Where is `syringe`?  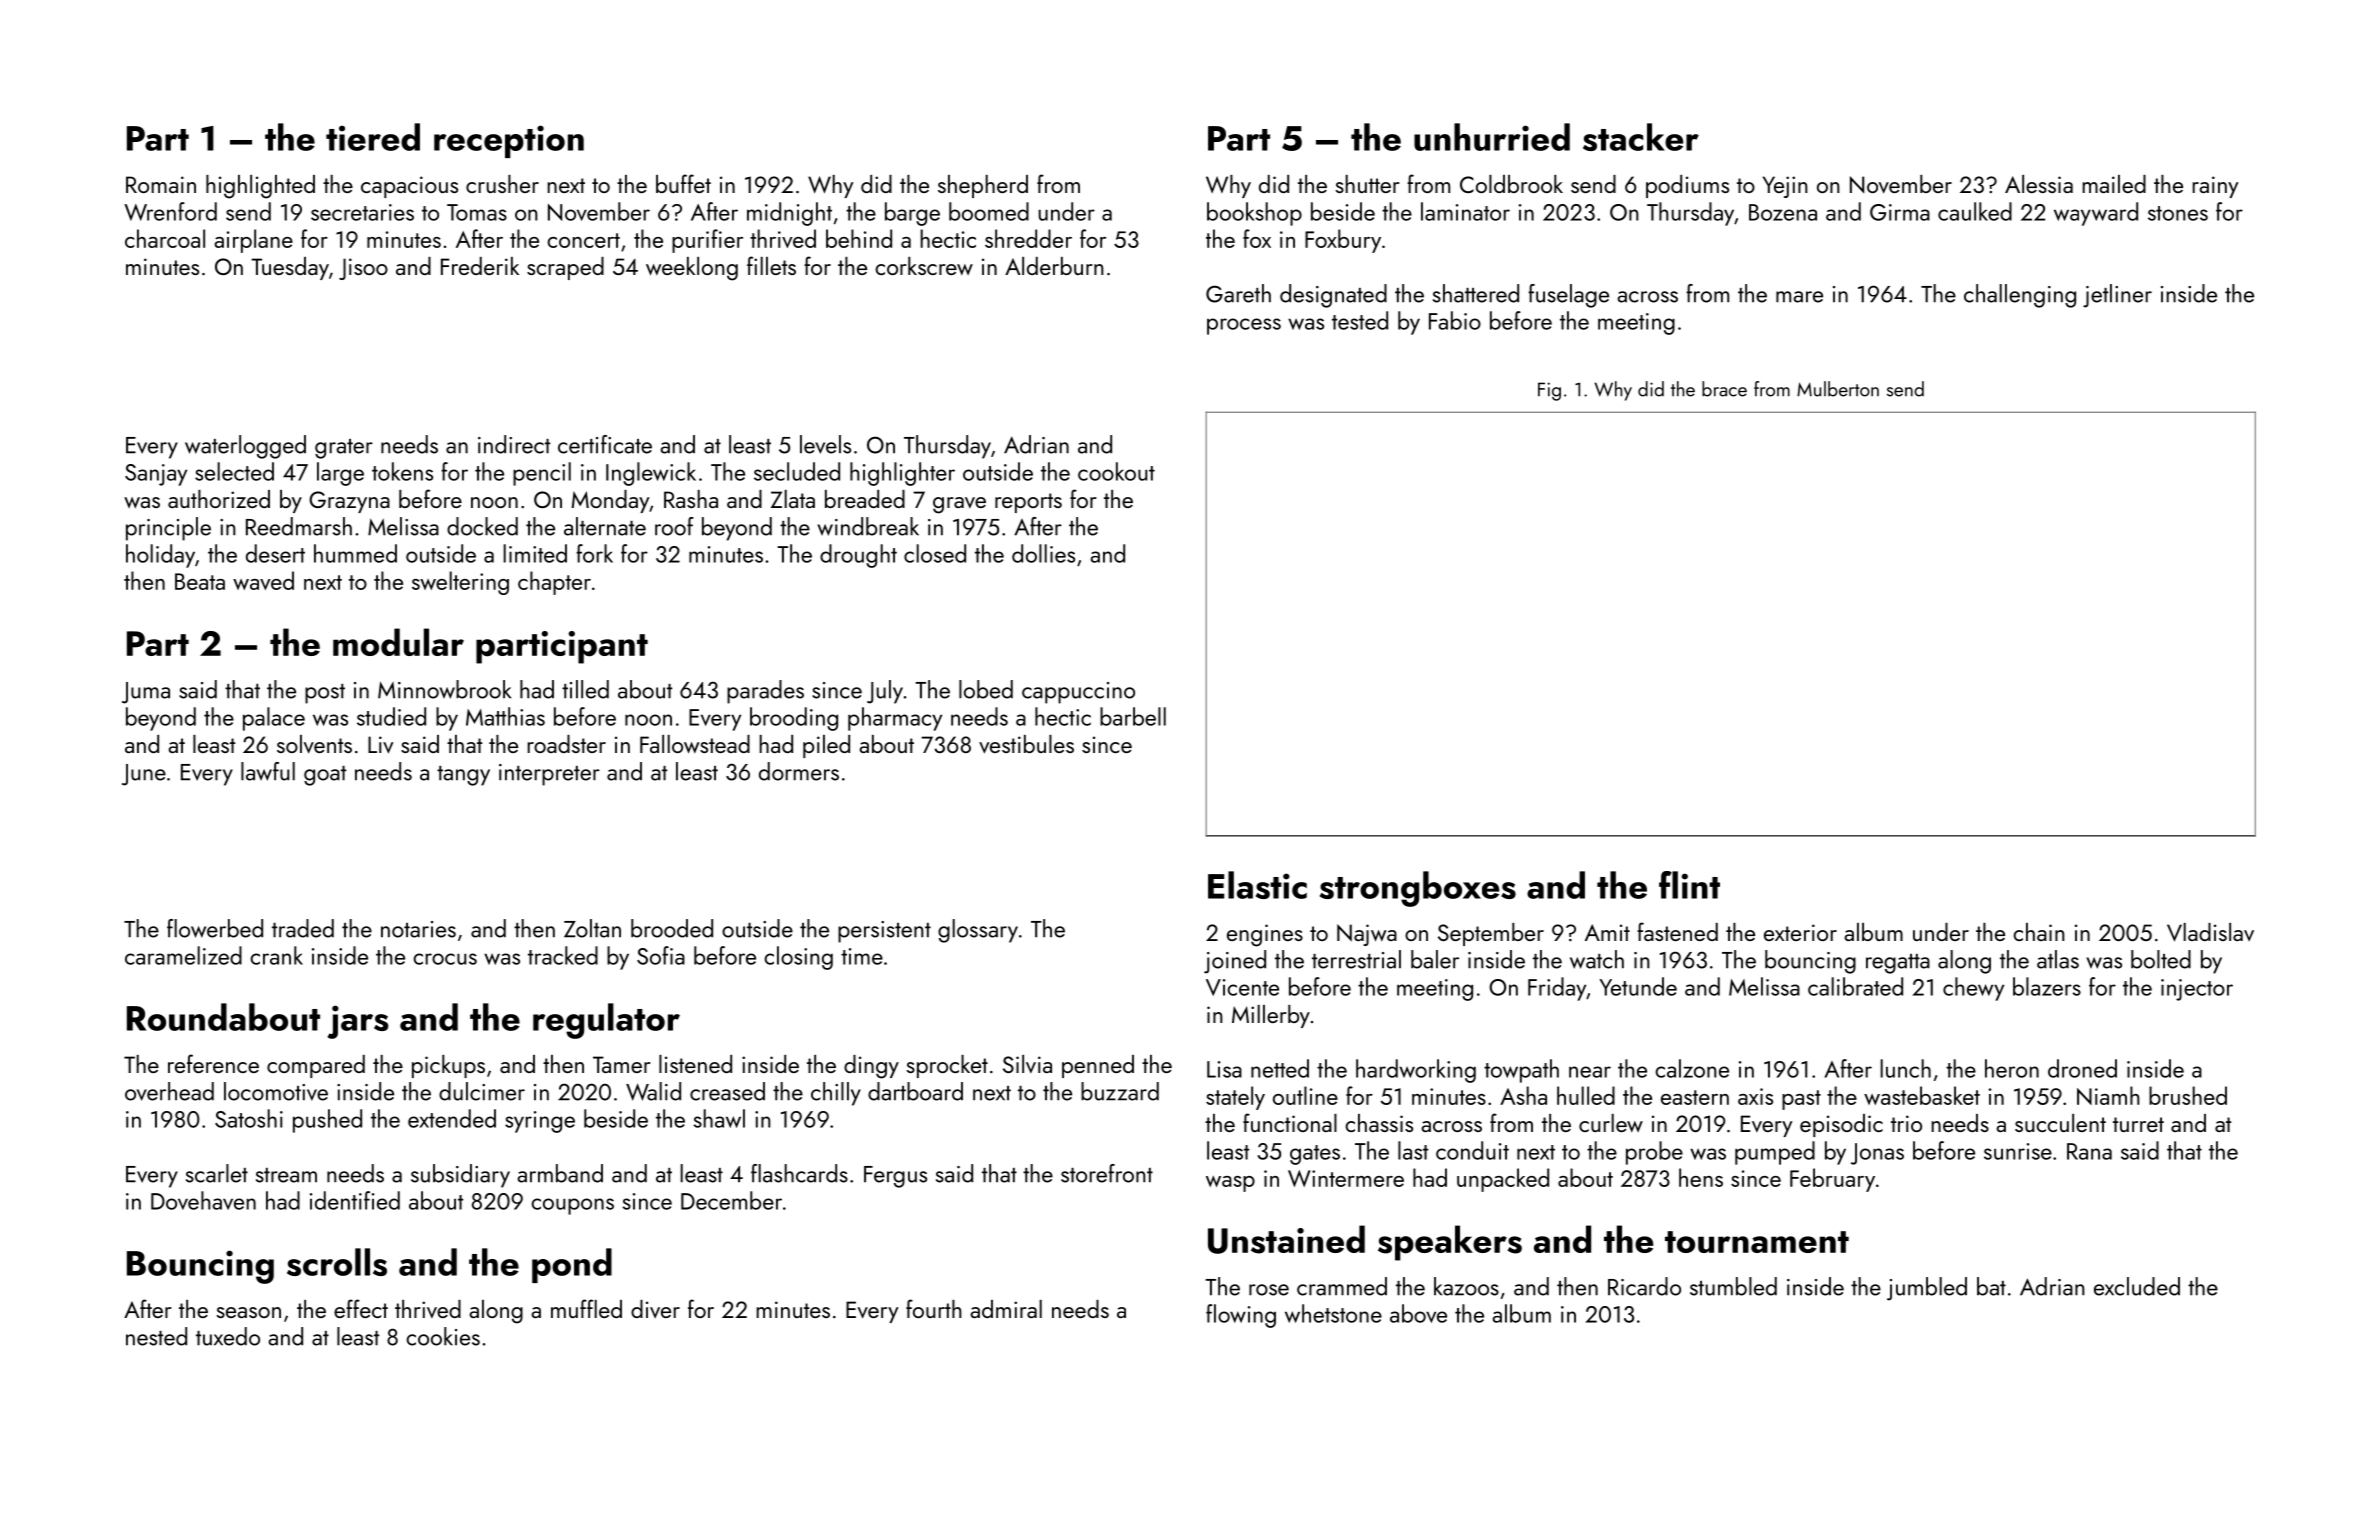
syringe is located at coordinates (540, 1122).
